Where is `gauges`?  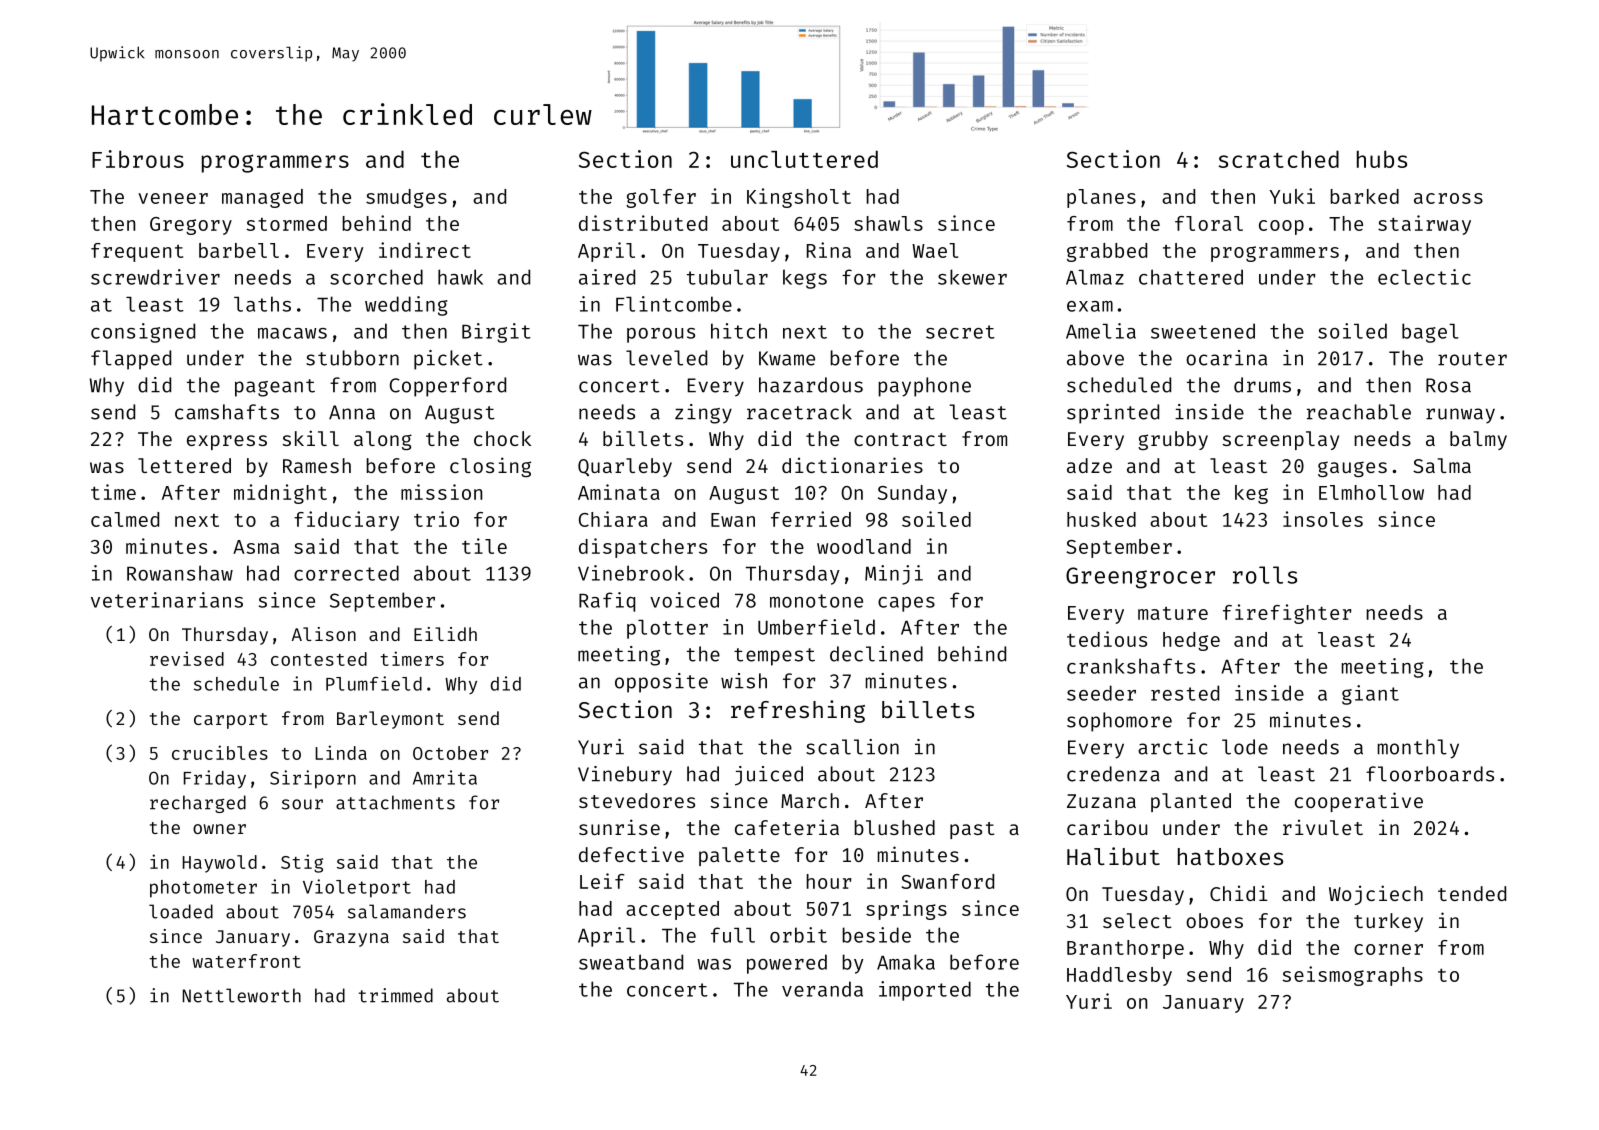
gauges is located at coordinates (1352, 469).
